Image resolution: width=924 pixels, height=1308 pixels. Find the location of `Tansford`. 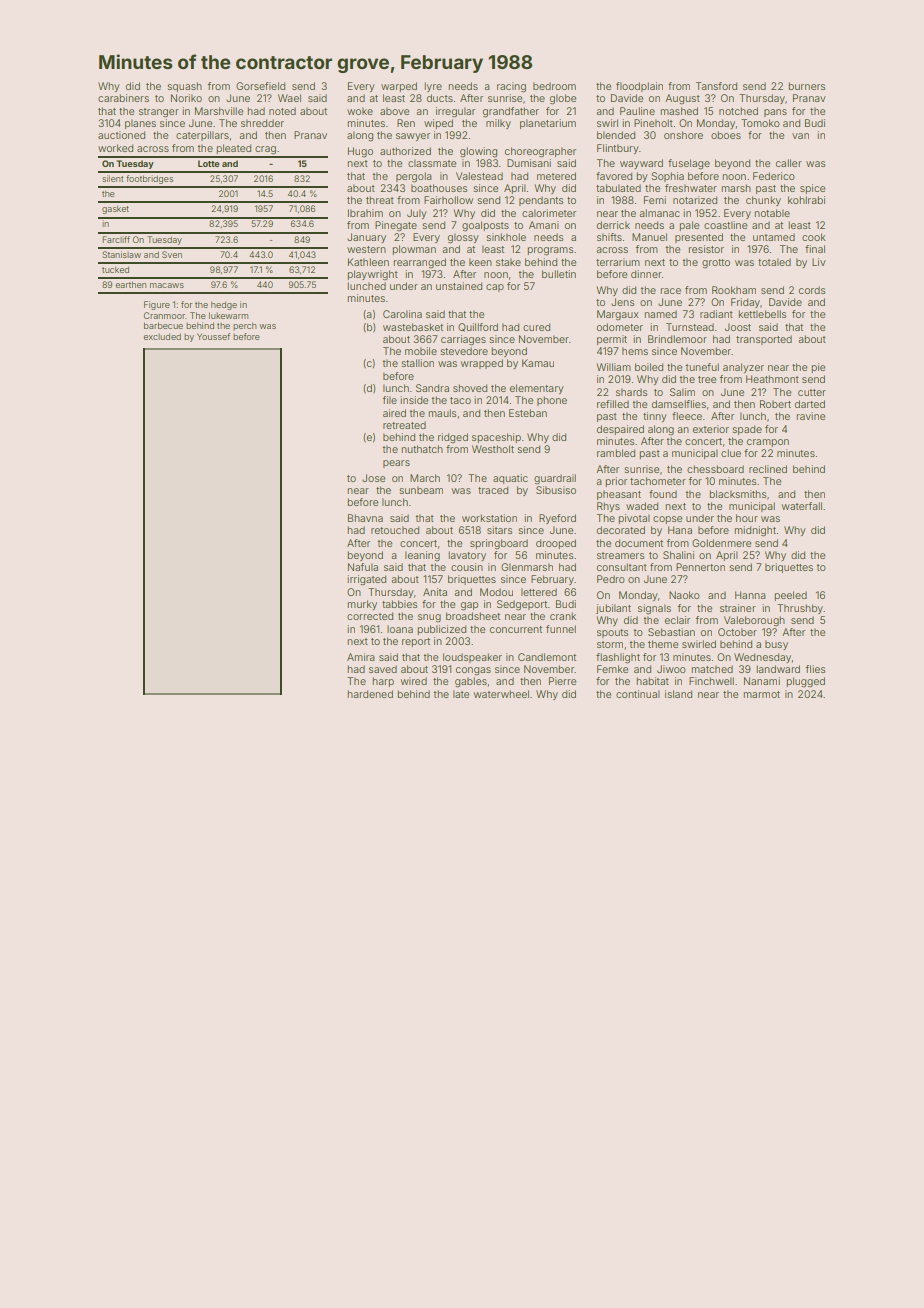

Tansford is located at coordinates (716, 86).
